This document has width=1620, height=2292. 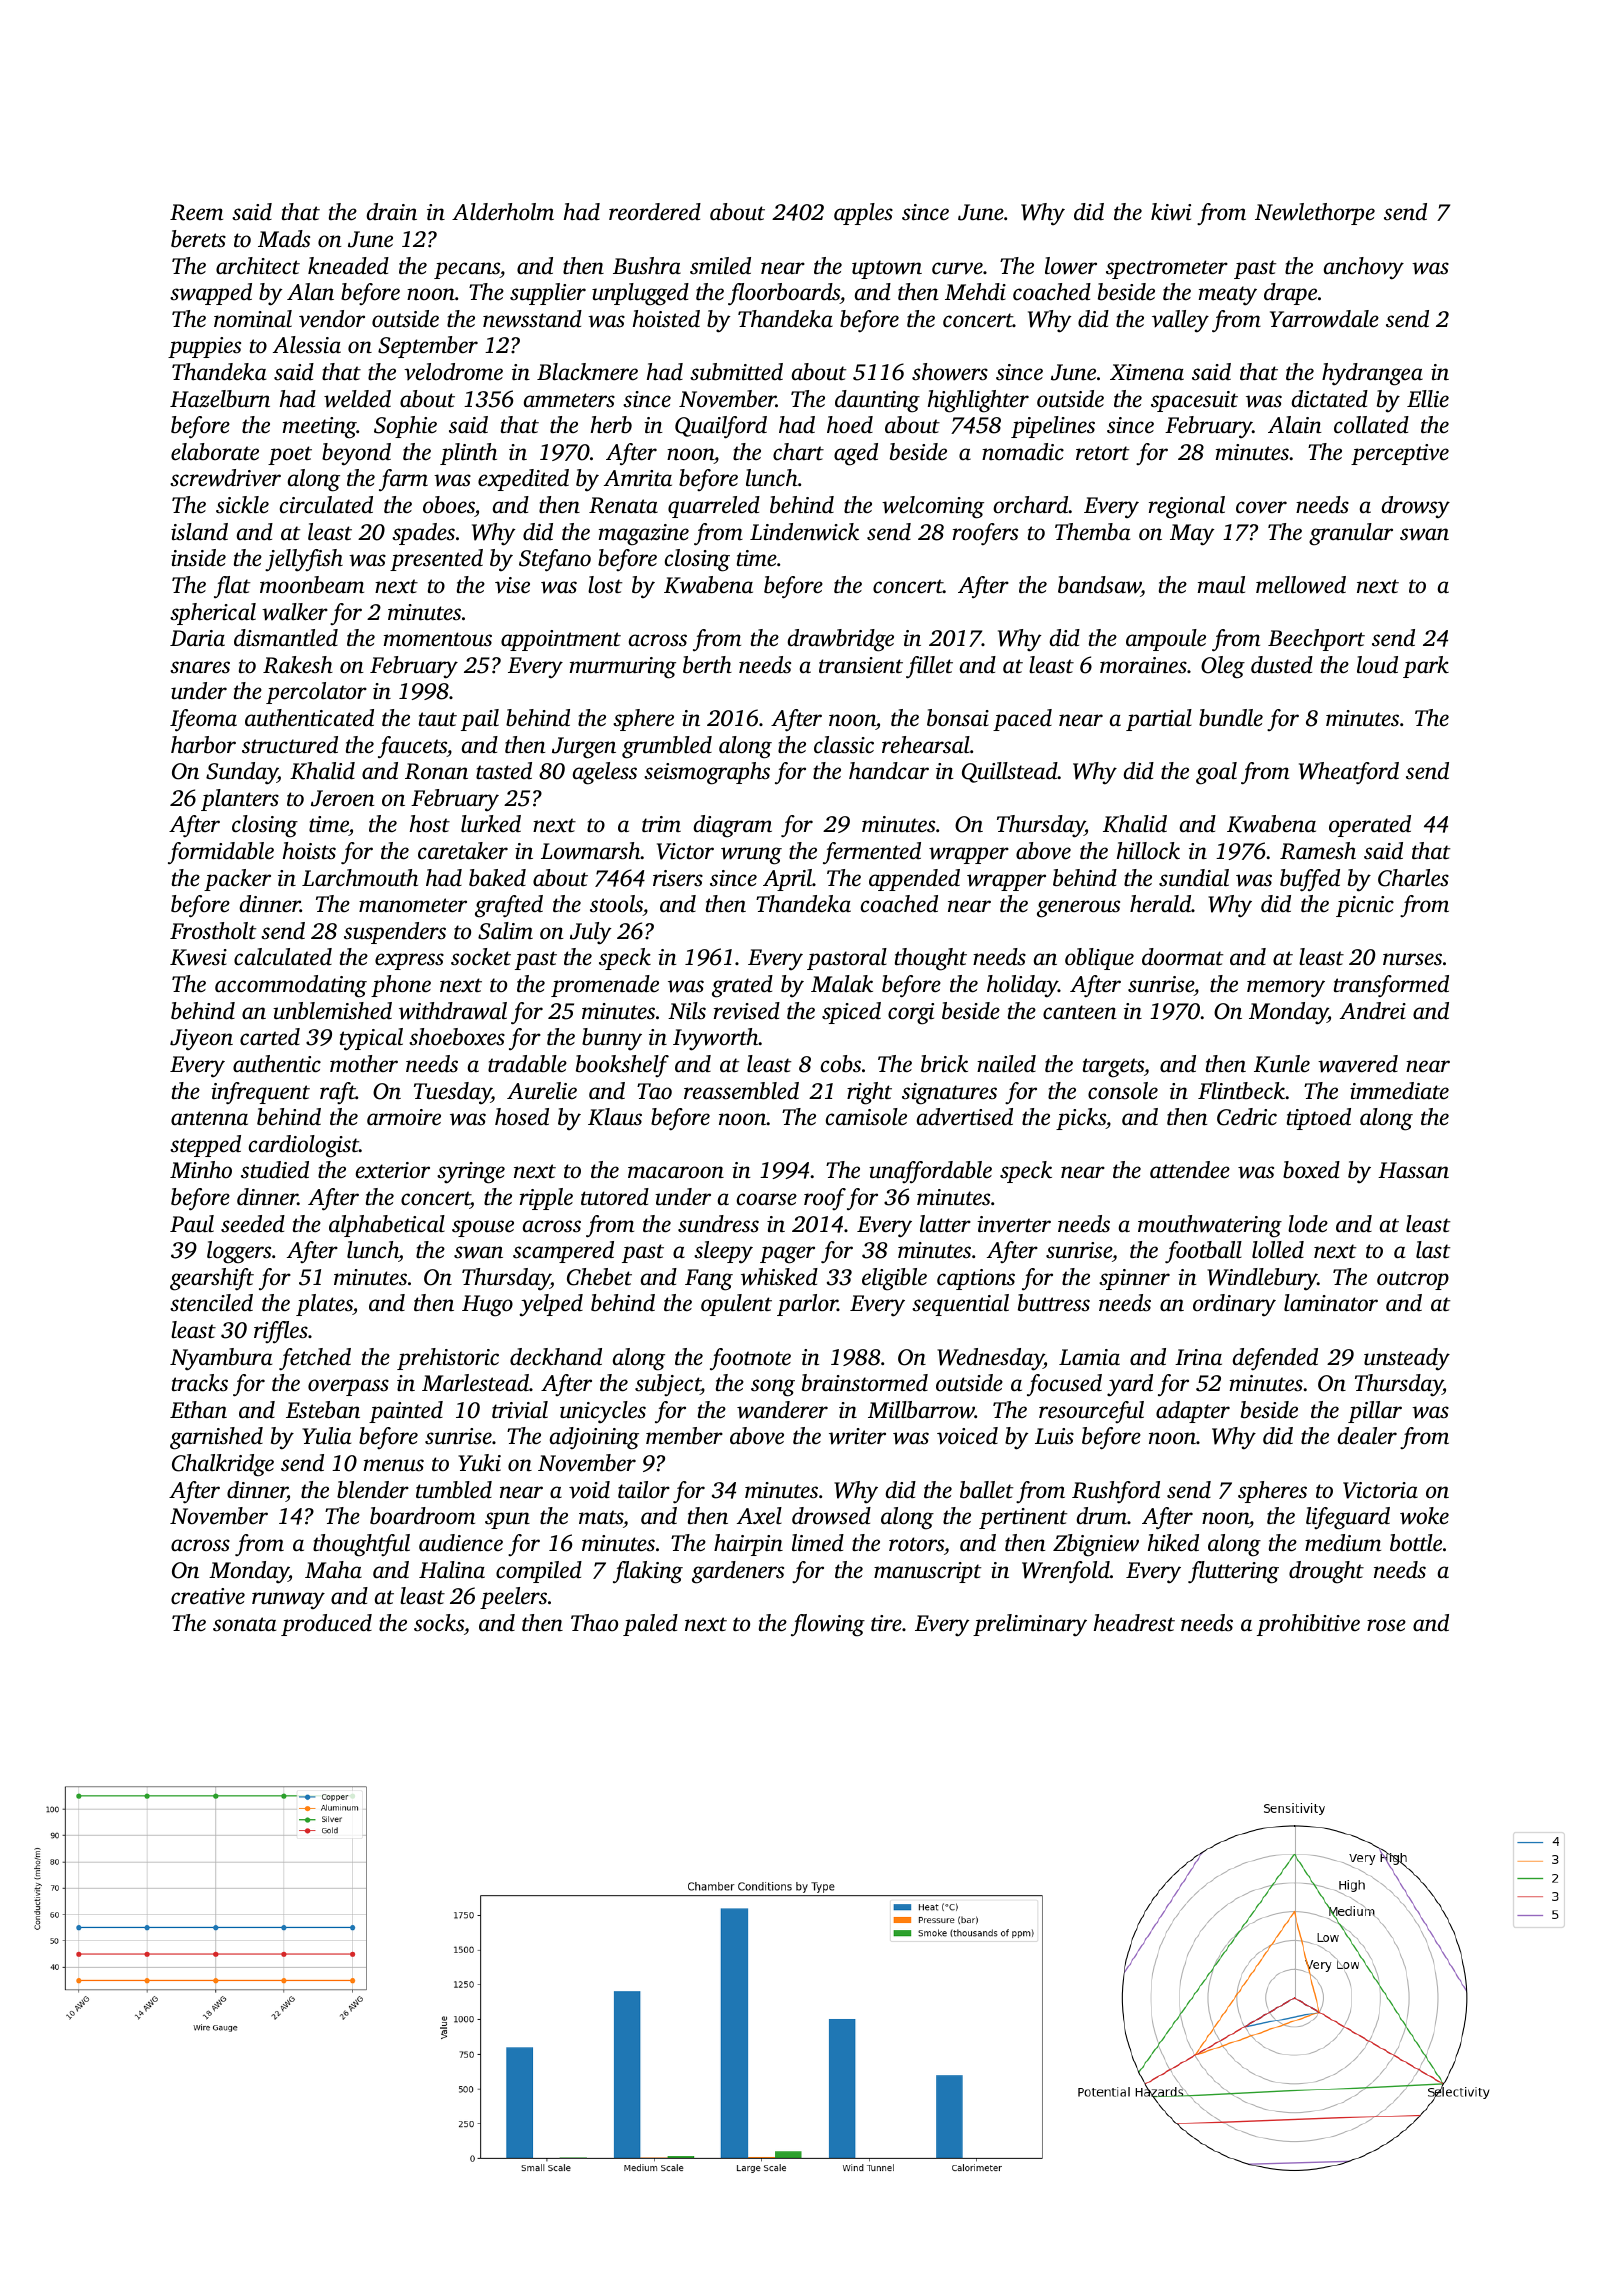 What do you see at coordinates (203, 720) in the document?
I see `Ifeoma` at bounding box center [203, 720].
